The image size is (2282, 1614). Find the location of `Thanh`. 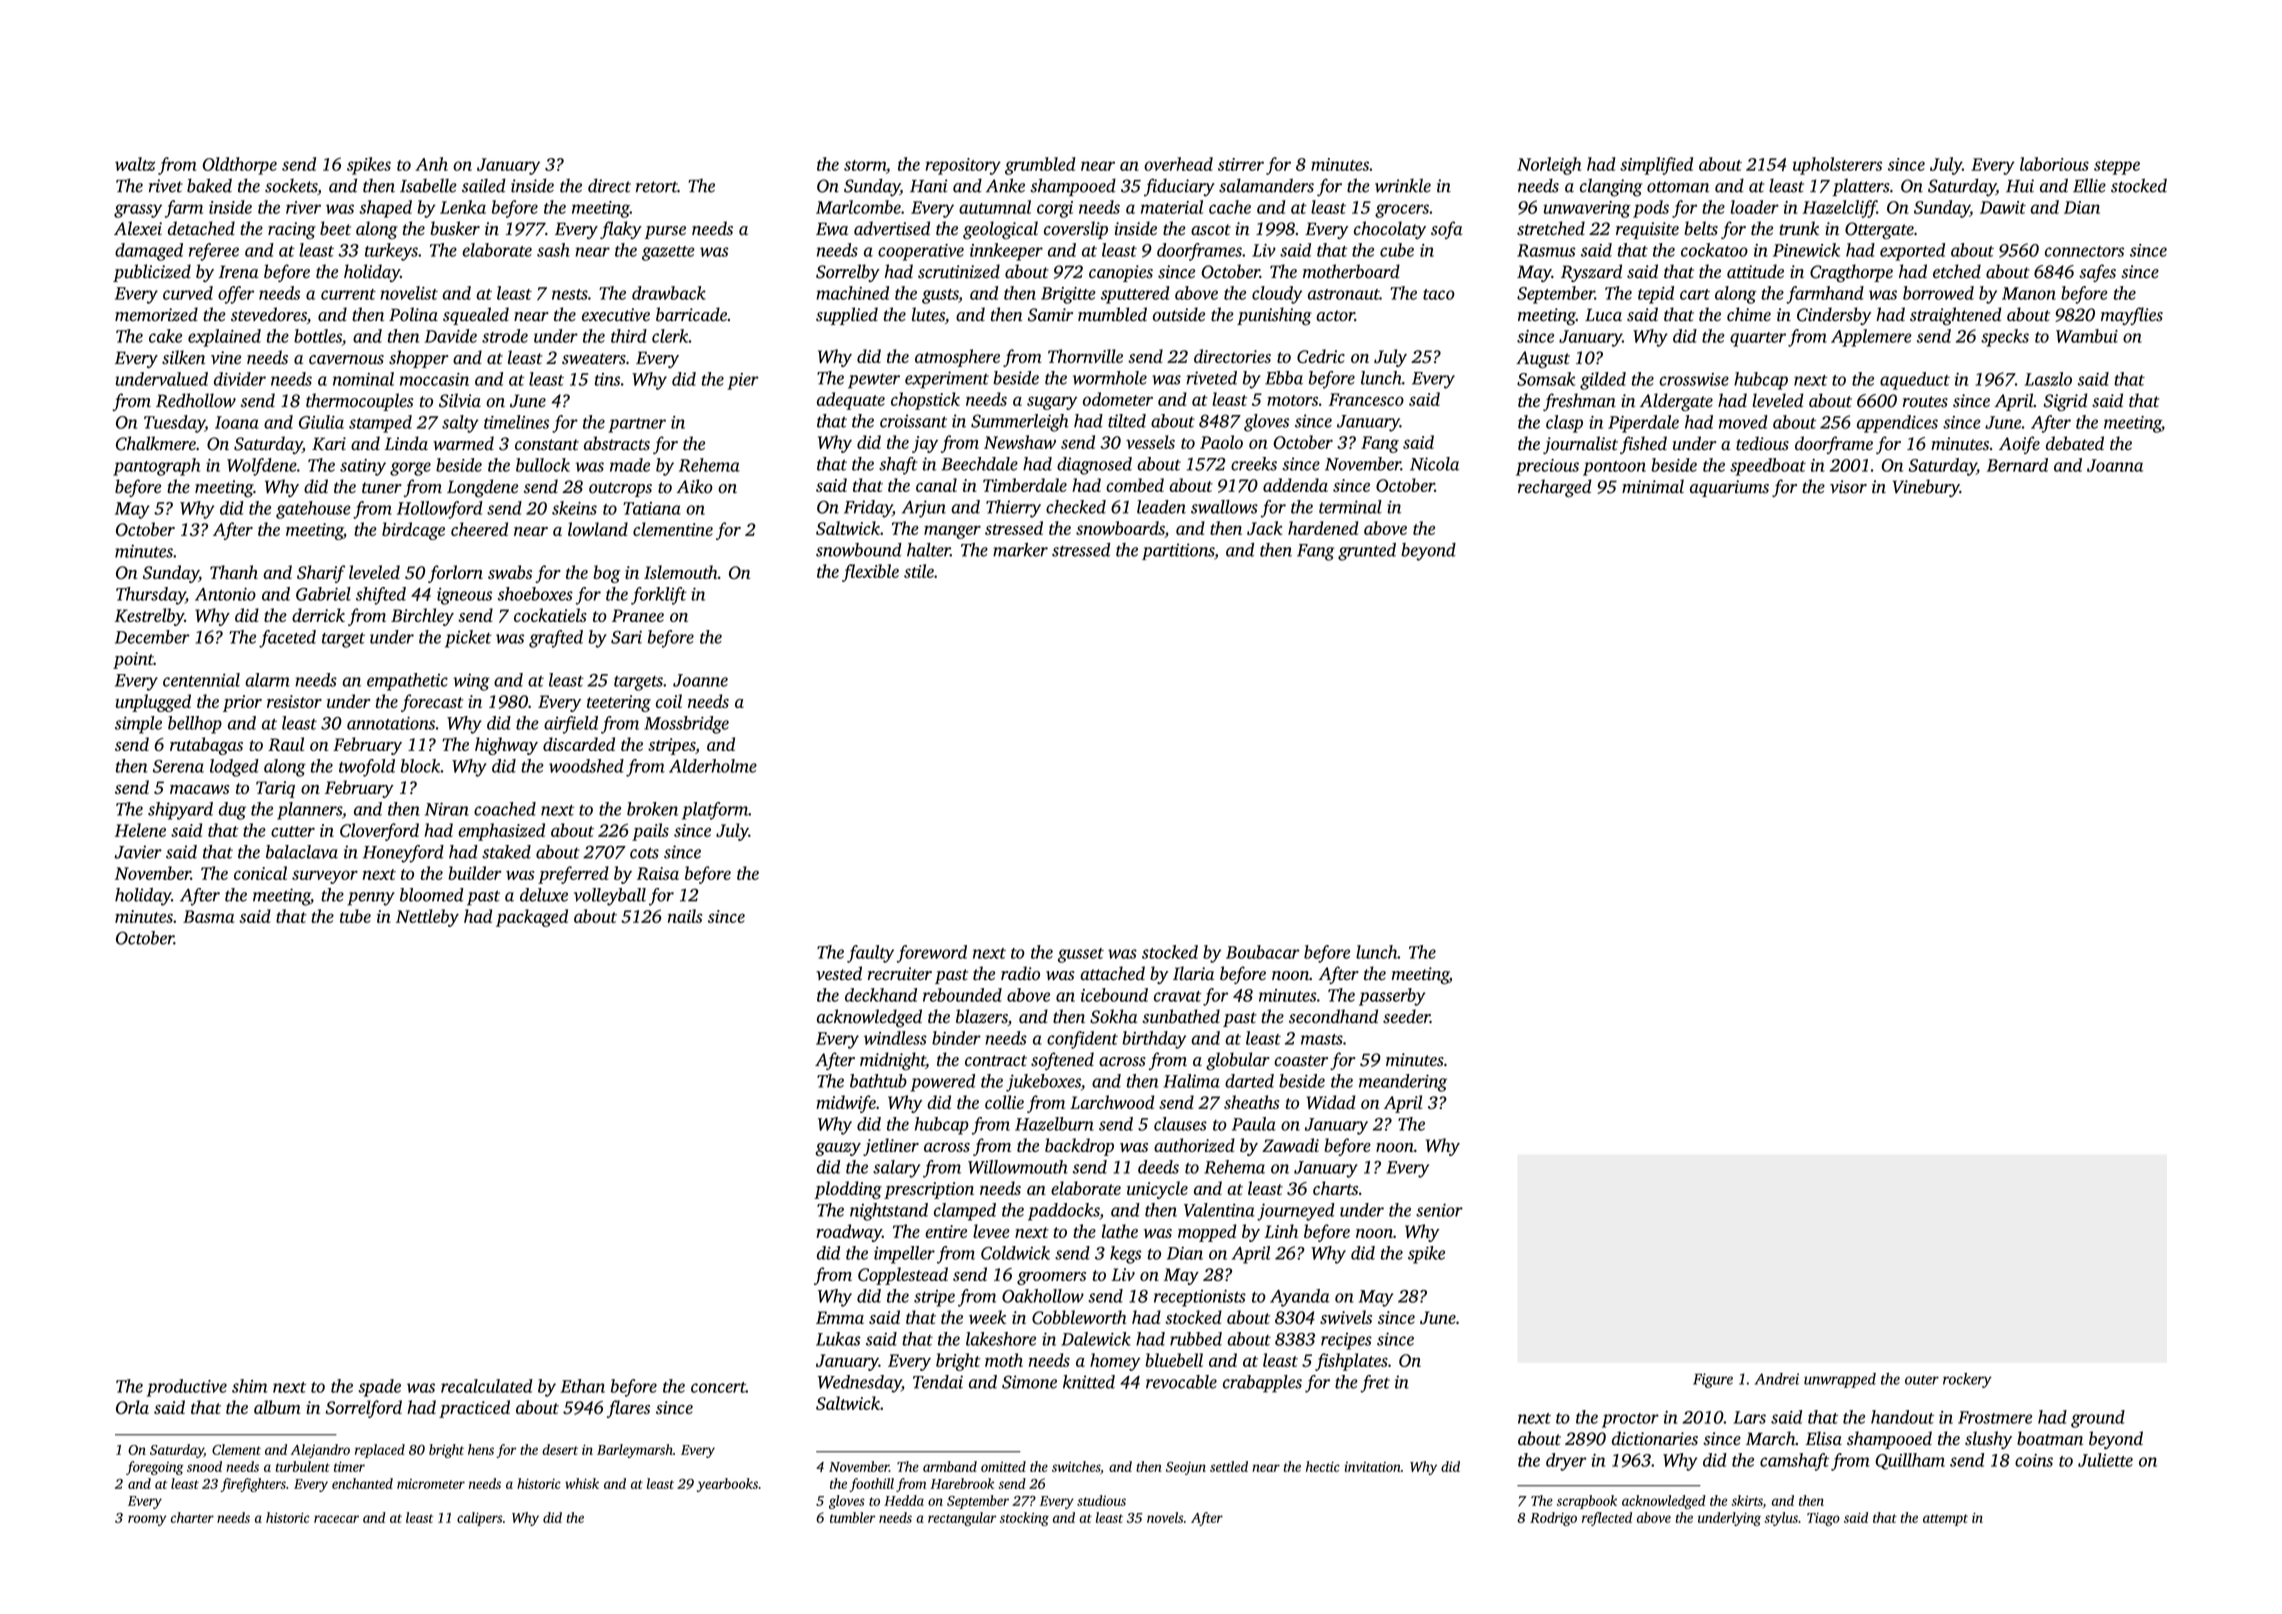

Thanh is located at coordinates (234, 572).
